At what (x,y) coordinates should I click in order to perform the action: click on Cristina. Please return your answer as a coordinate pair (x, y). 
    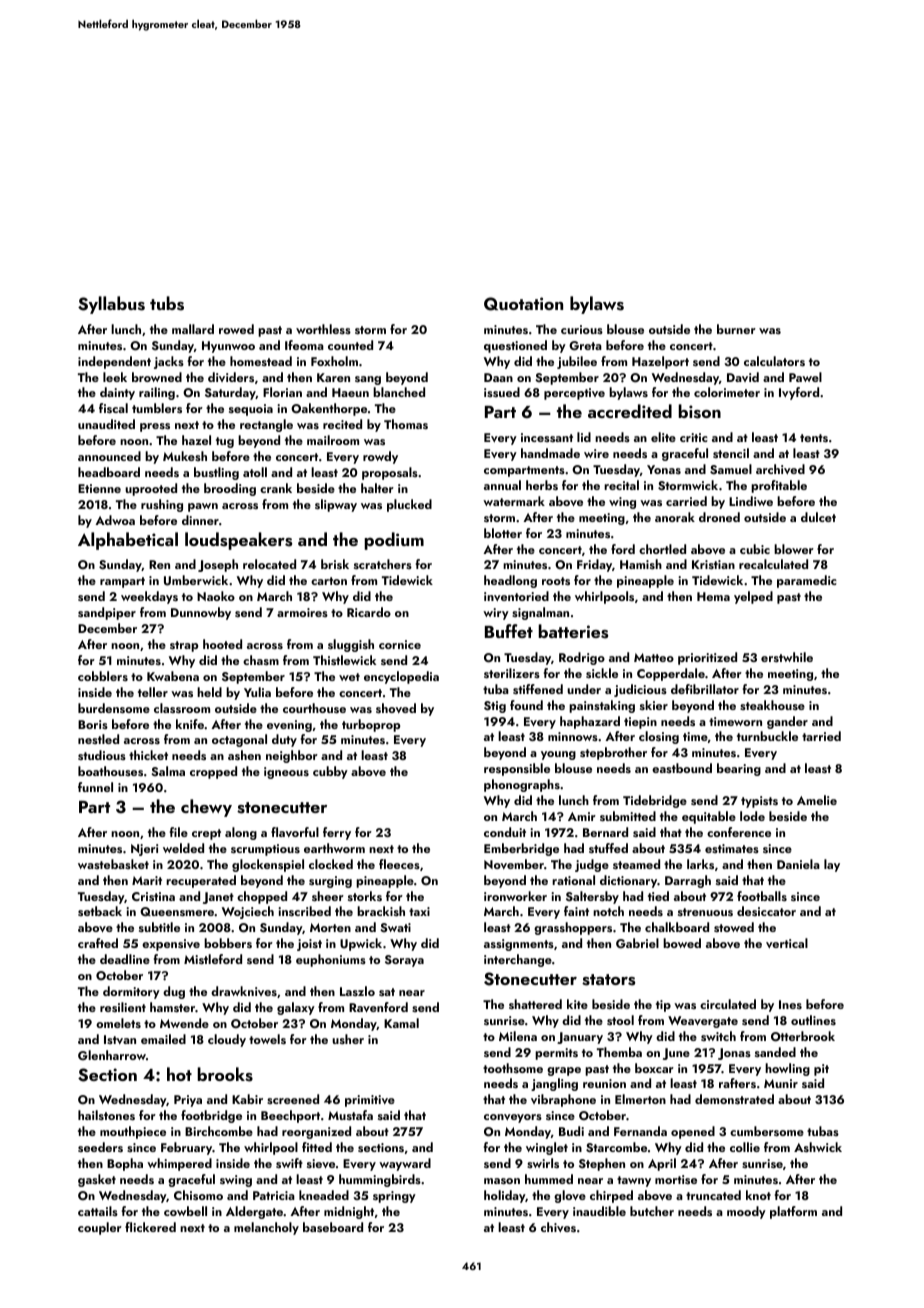
    Looking at the image, I should click on (153, 896).
